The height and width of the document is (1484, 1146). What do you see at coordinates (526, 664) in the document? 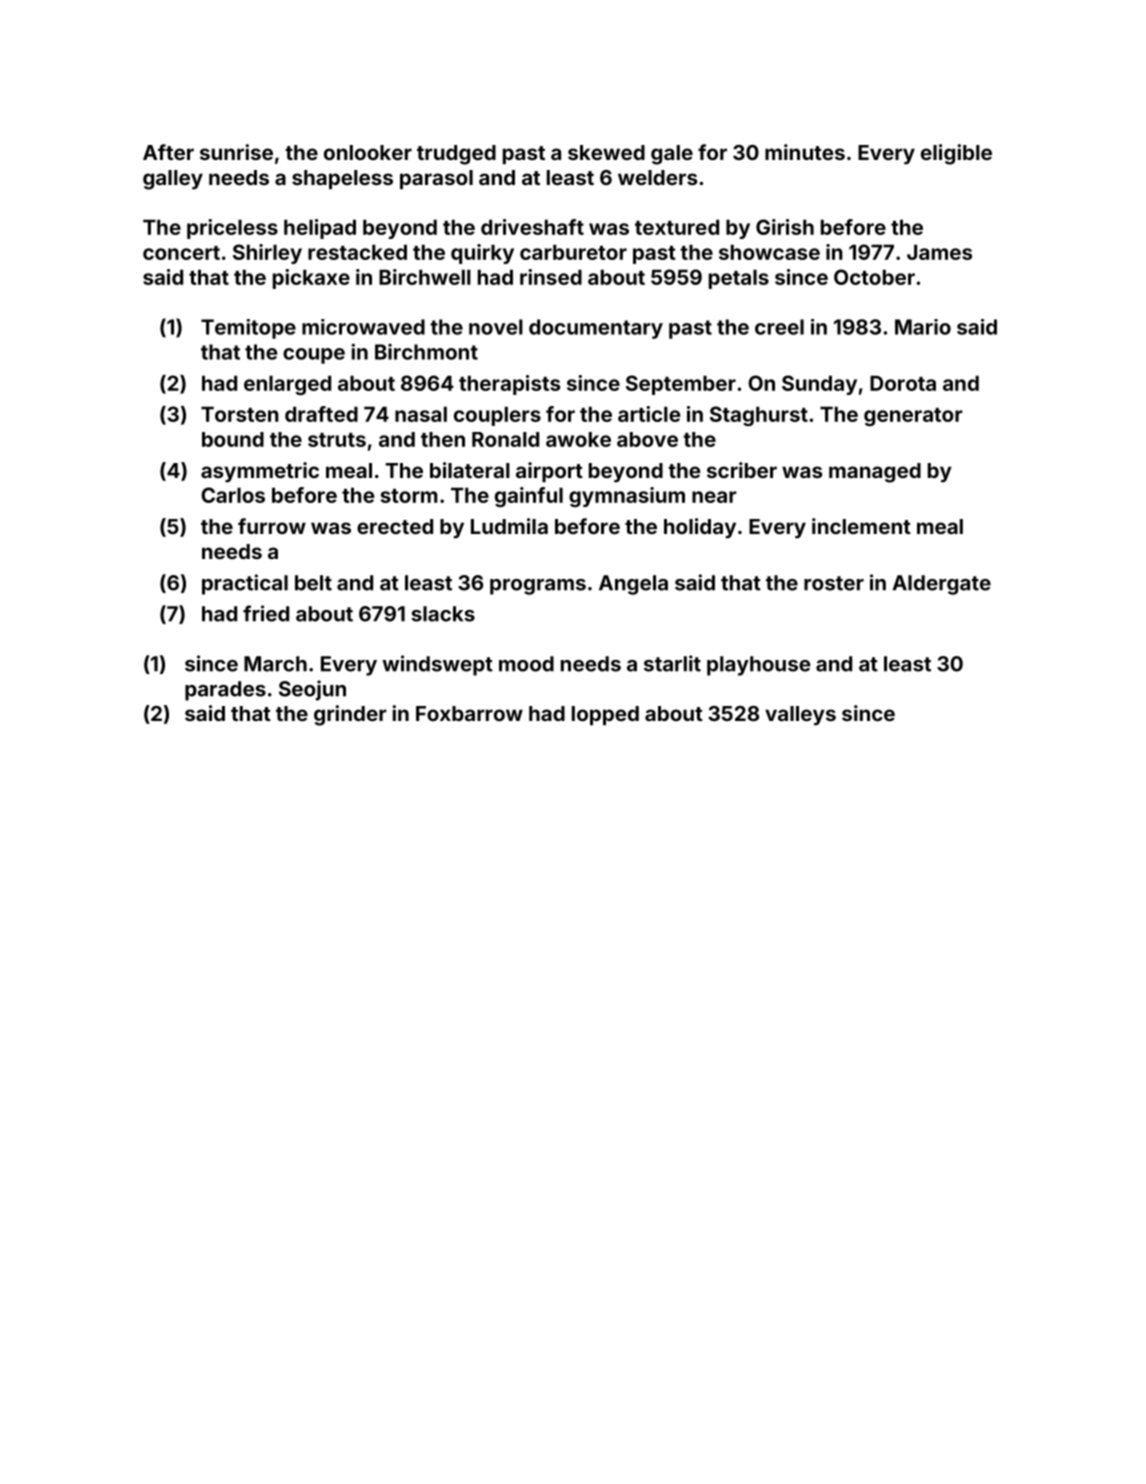
I see `mood` at bounding box center [526, 664].
